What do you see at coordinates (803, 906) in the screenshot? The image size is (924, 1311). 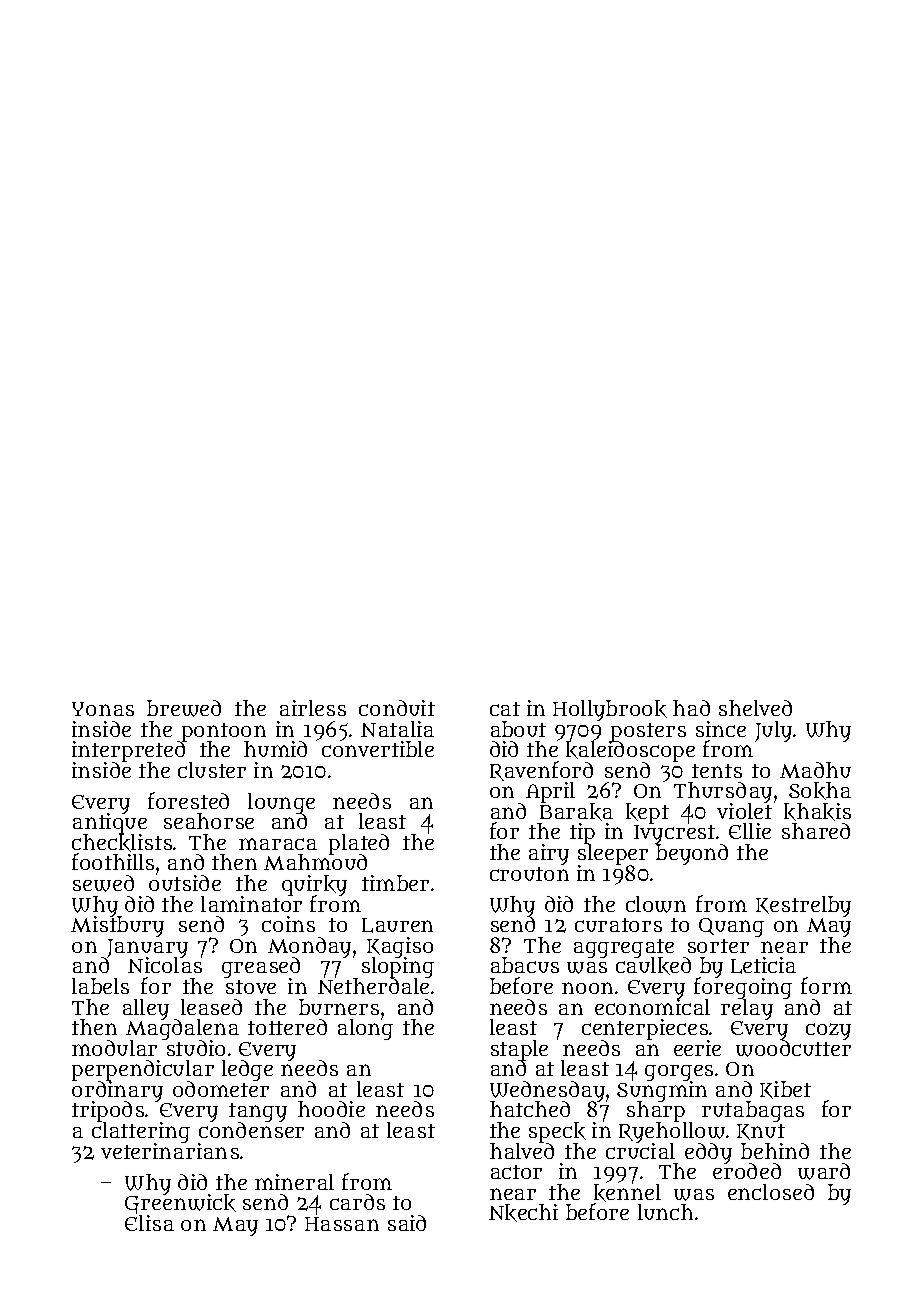 I see `Kestrelby` at bounding box center [803, 906].
